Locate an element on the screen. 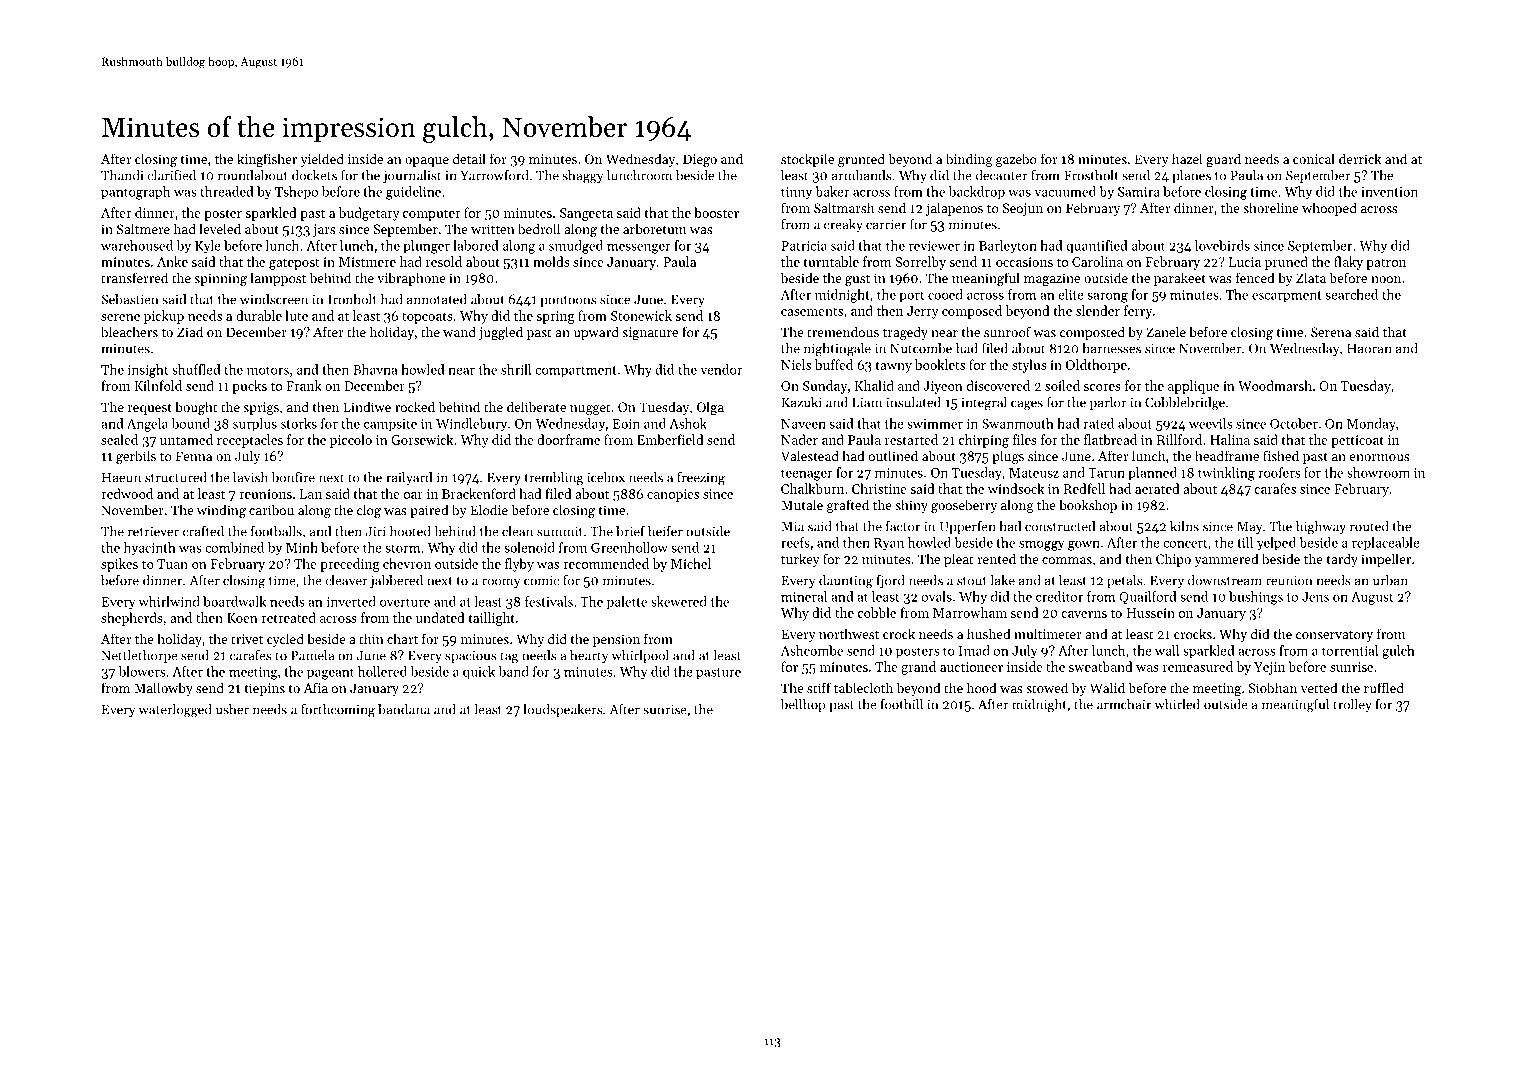  bonfire is located at coordinates (293, 477).
